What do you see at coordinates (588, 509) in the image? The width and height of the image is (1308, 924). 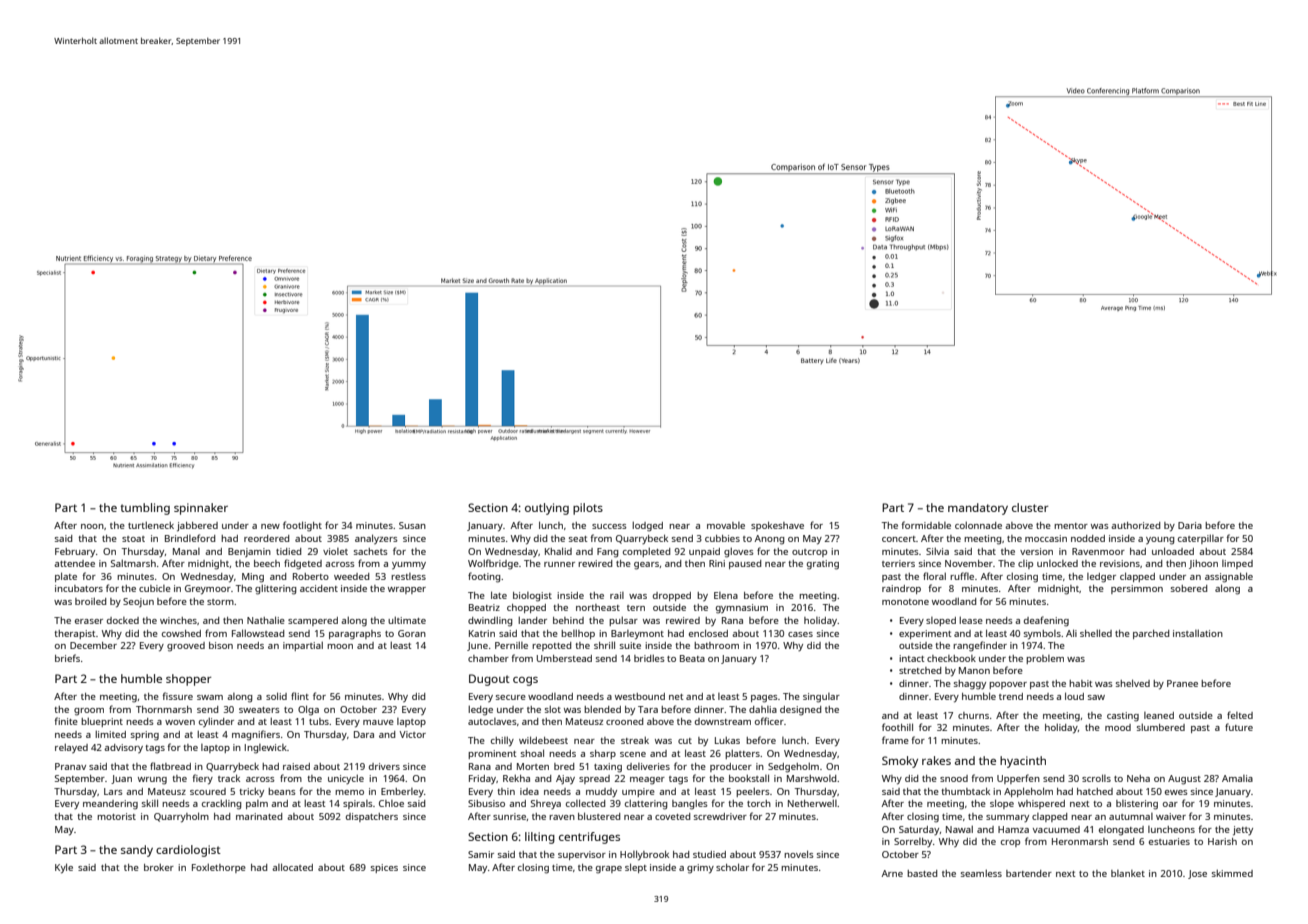 I see `pilots` at bounding box center [588, 509].
